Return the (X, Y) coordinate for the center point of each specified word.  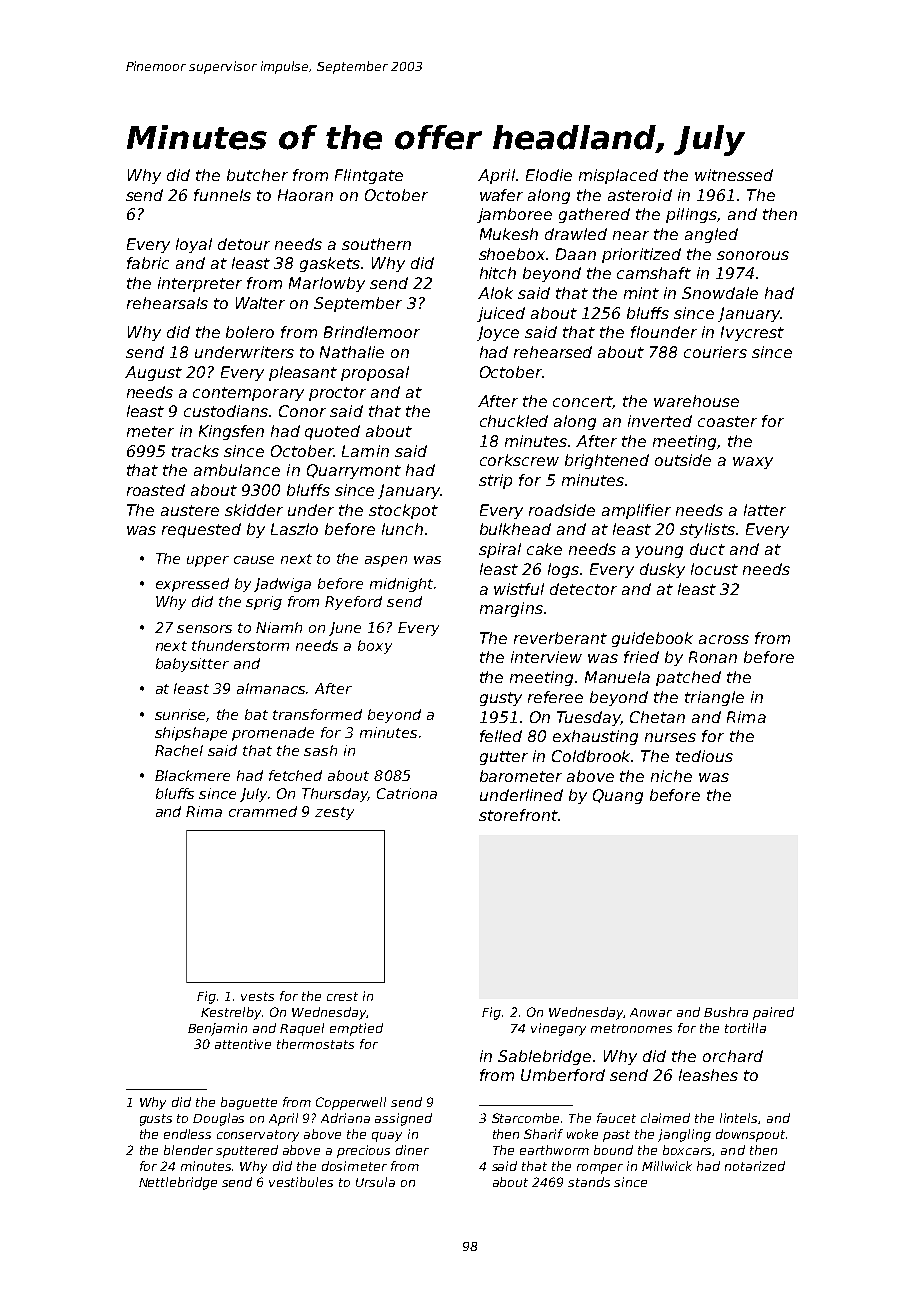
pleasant (303, 373)
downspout (750, 1135)
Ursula (375, 1182)
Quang (618, 796)
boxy (375, 647)
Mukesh (509, 234)
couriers (715, 352)
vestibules (301, 1182)
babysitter (192, 665)
